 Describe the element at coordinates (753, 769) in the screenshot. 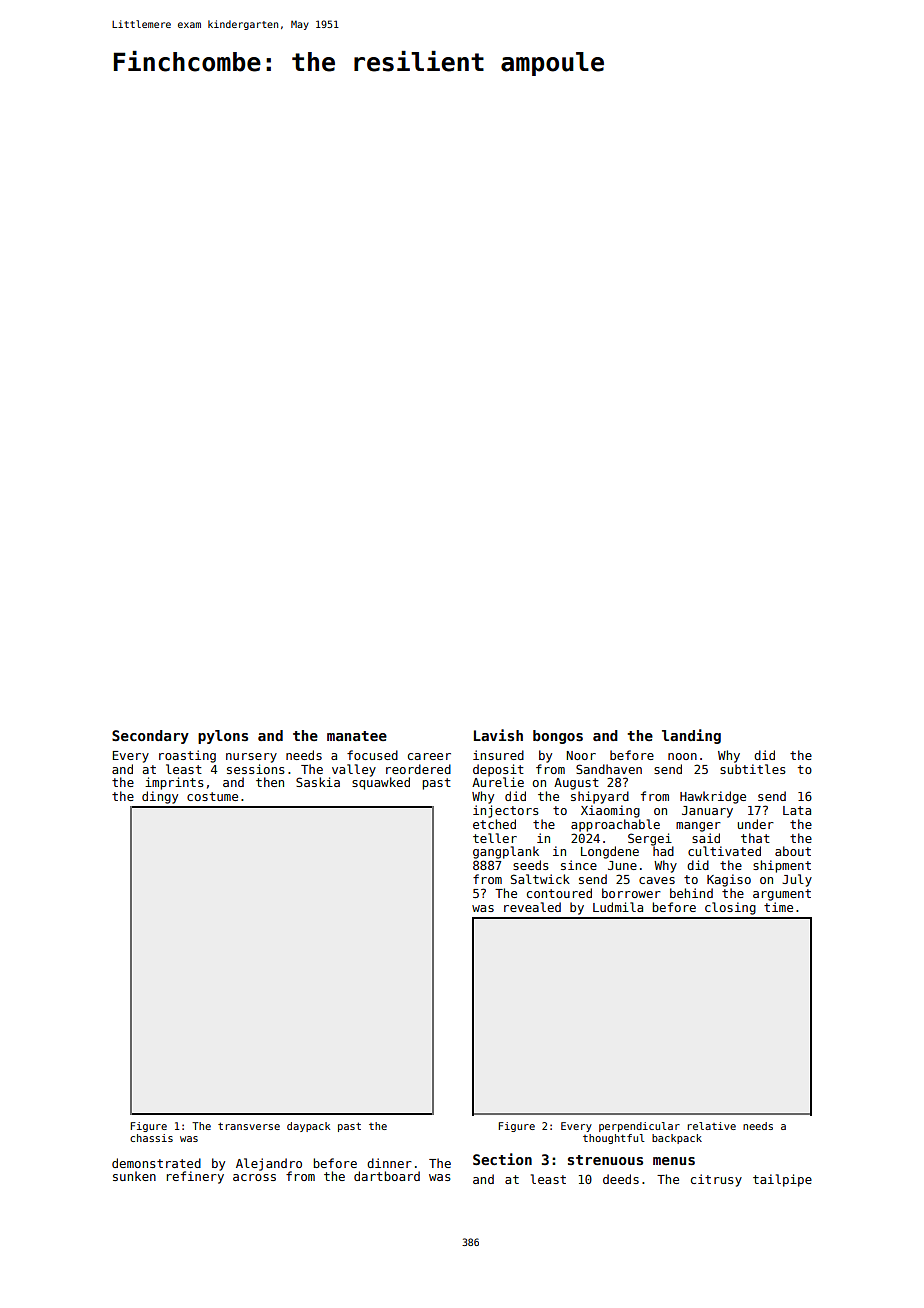

I see `subtitles` at that location.
